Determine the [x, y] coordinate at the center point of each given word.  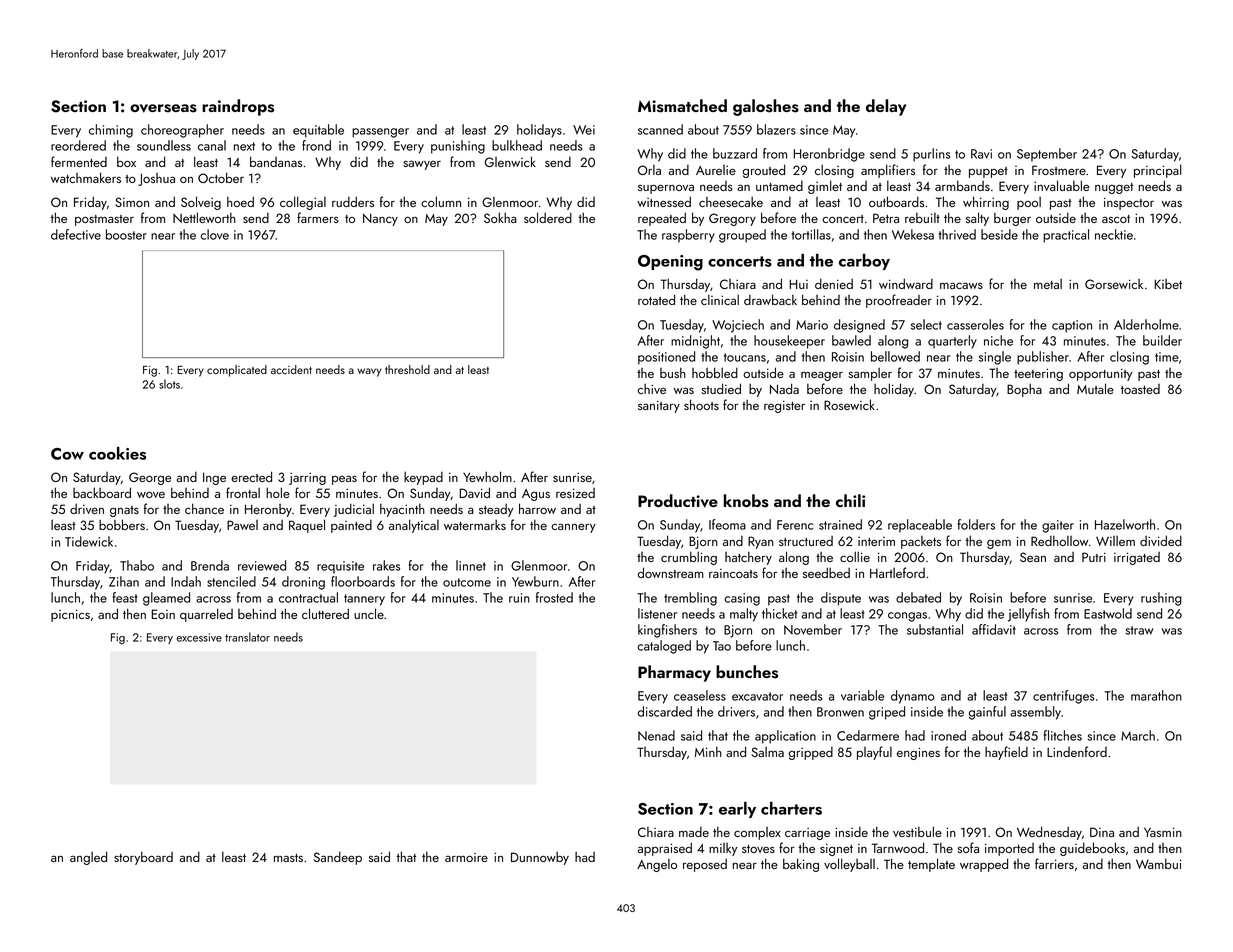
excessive [199, 637]
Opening [670, 263]
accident [291, 369]
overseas [163, 108]
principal [1158, 171]
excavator [757, 696]
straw [1139, 630]
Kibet [1168, 284]
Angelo [657, 865]
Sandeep [338, 858]
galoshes [766, 107]
